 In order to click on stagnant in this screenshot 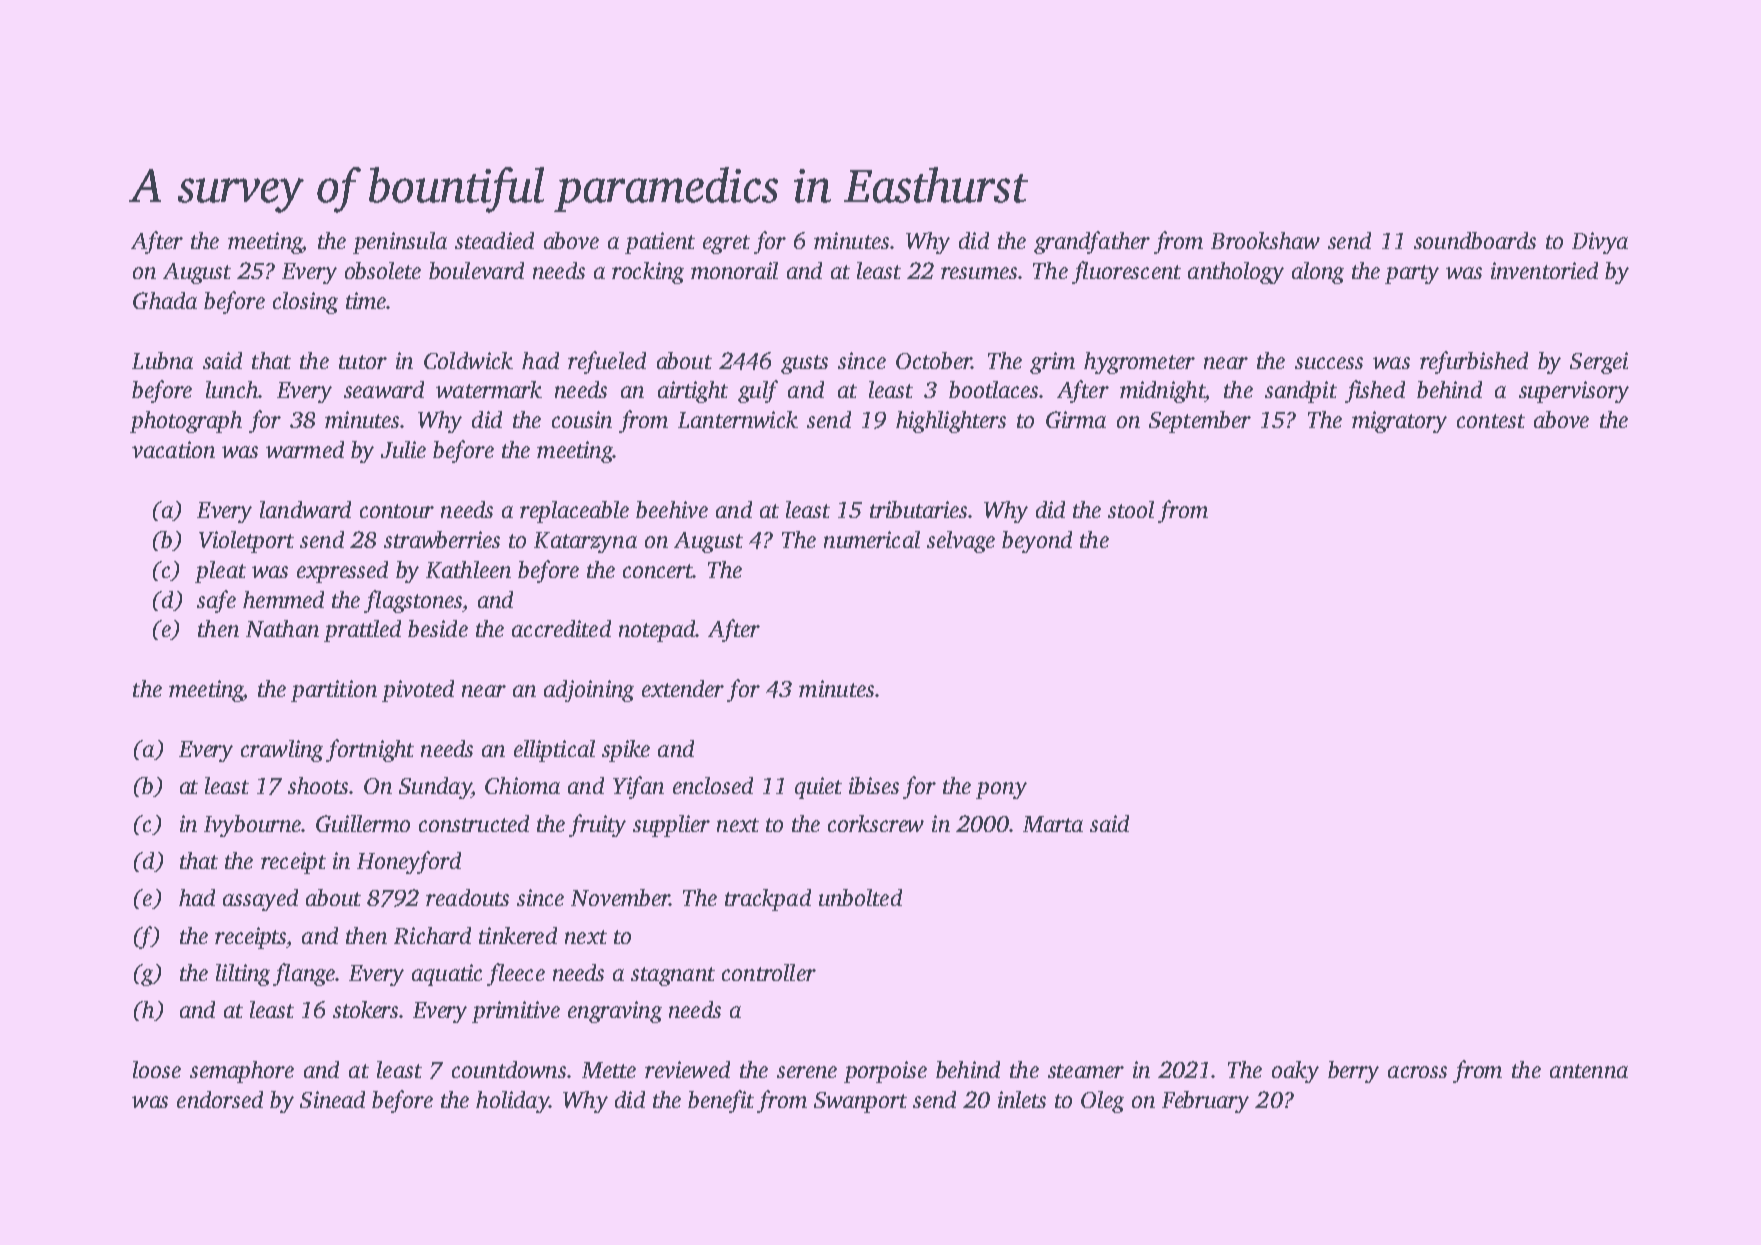, I will do `click(673, 976)`.
